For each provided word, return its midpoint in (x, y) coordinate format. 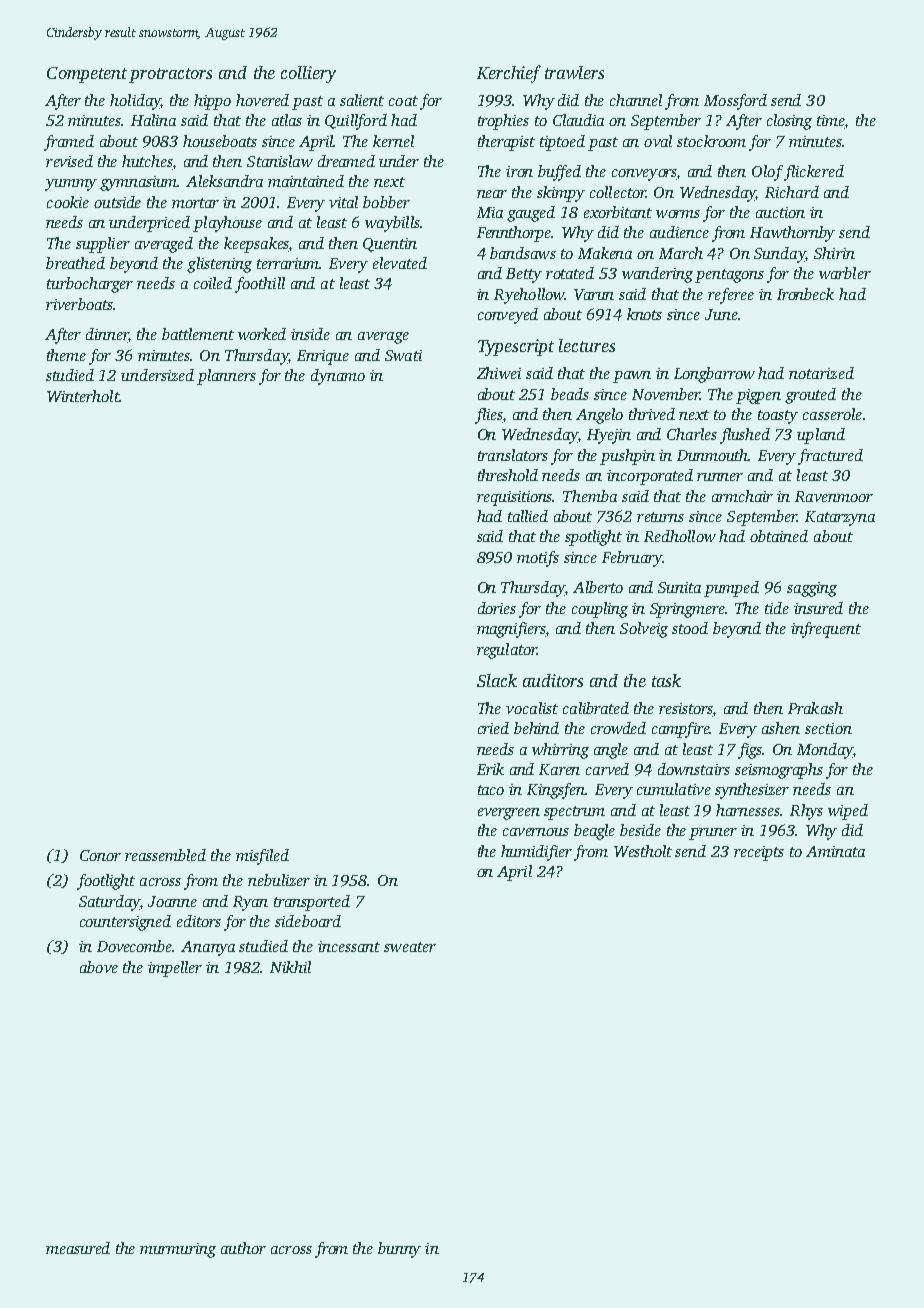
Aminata (835, 851)
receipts (759, 853)
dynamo (338, 377)
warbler (845, 273)
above (99, 967)
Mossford (735, 102)
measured (78, 1248)
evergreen (509, 814)
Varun (594, 294)
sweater (410, 947)
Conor (100, 855)
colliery (308, 74)
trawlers (574, 72)
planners (226, 377)
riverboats (79, 304)
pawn (632, 377)
